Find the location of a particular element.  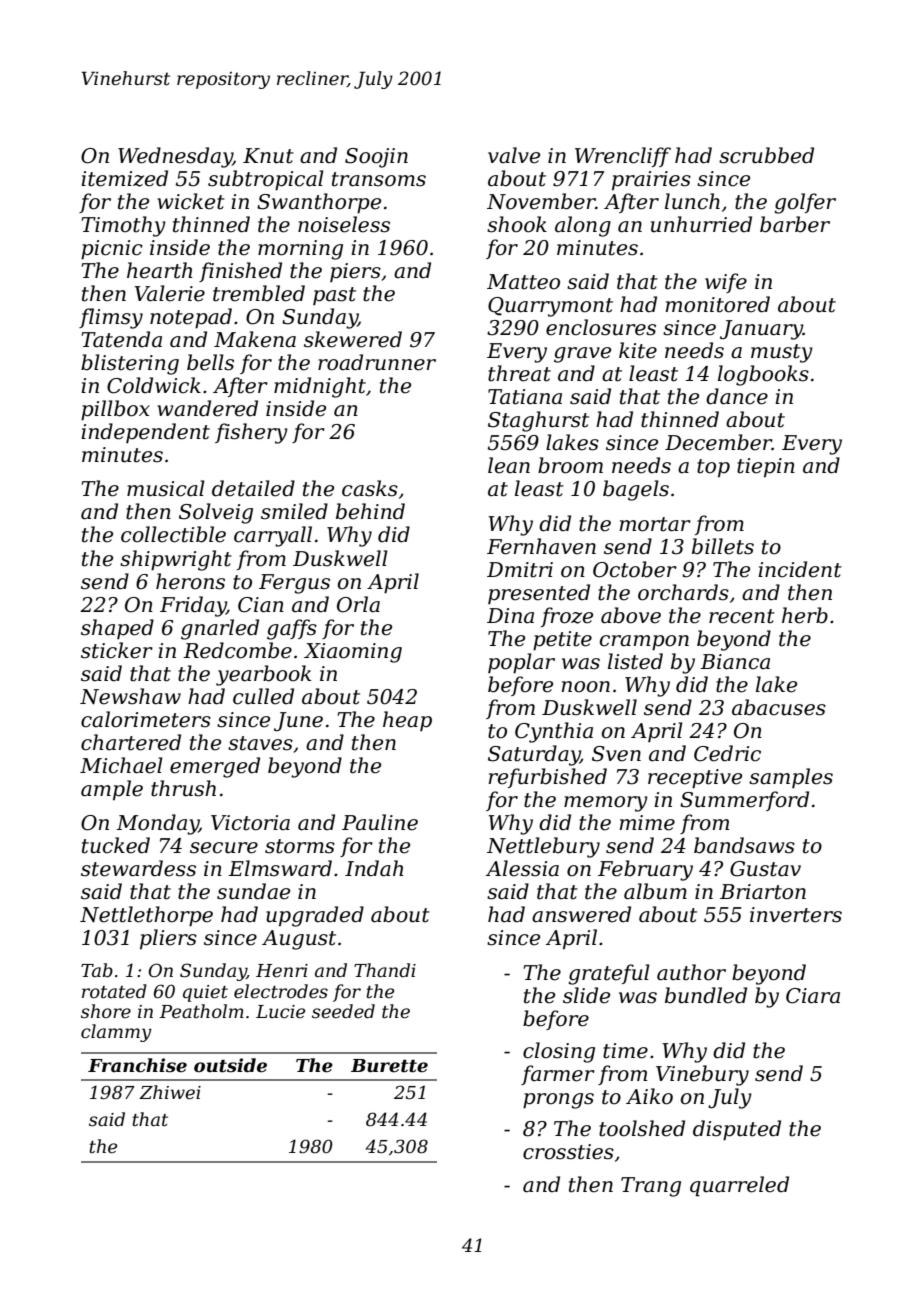

shaped is located at coordinates (117, 629).
